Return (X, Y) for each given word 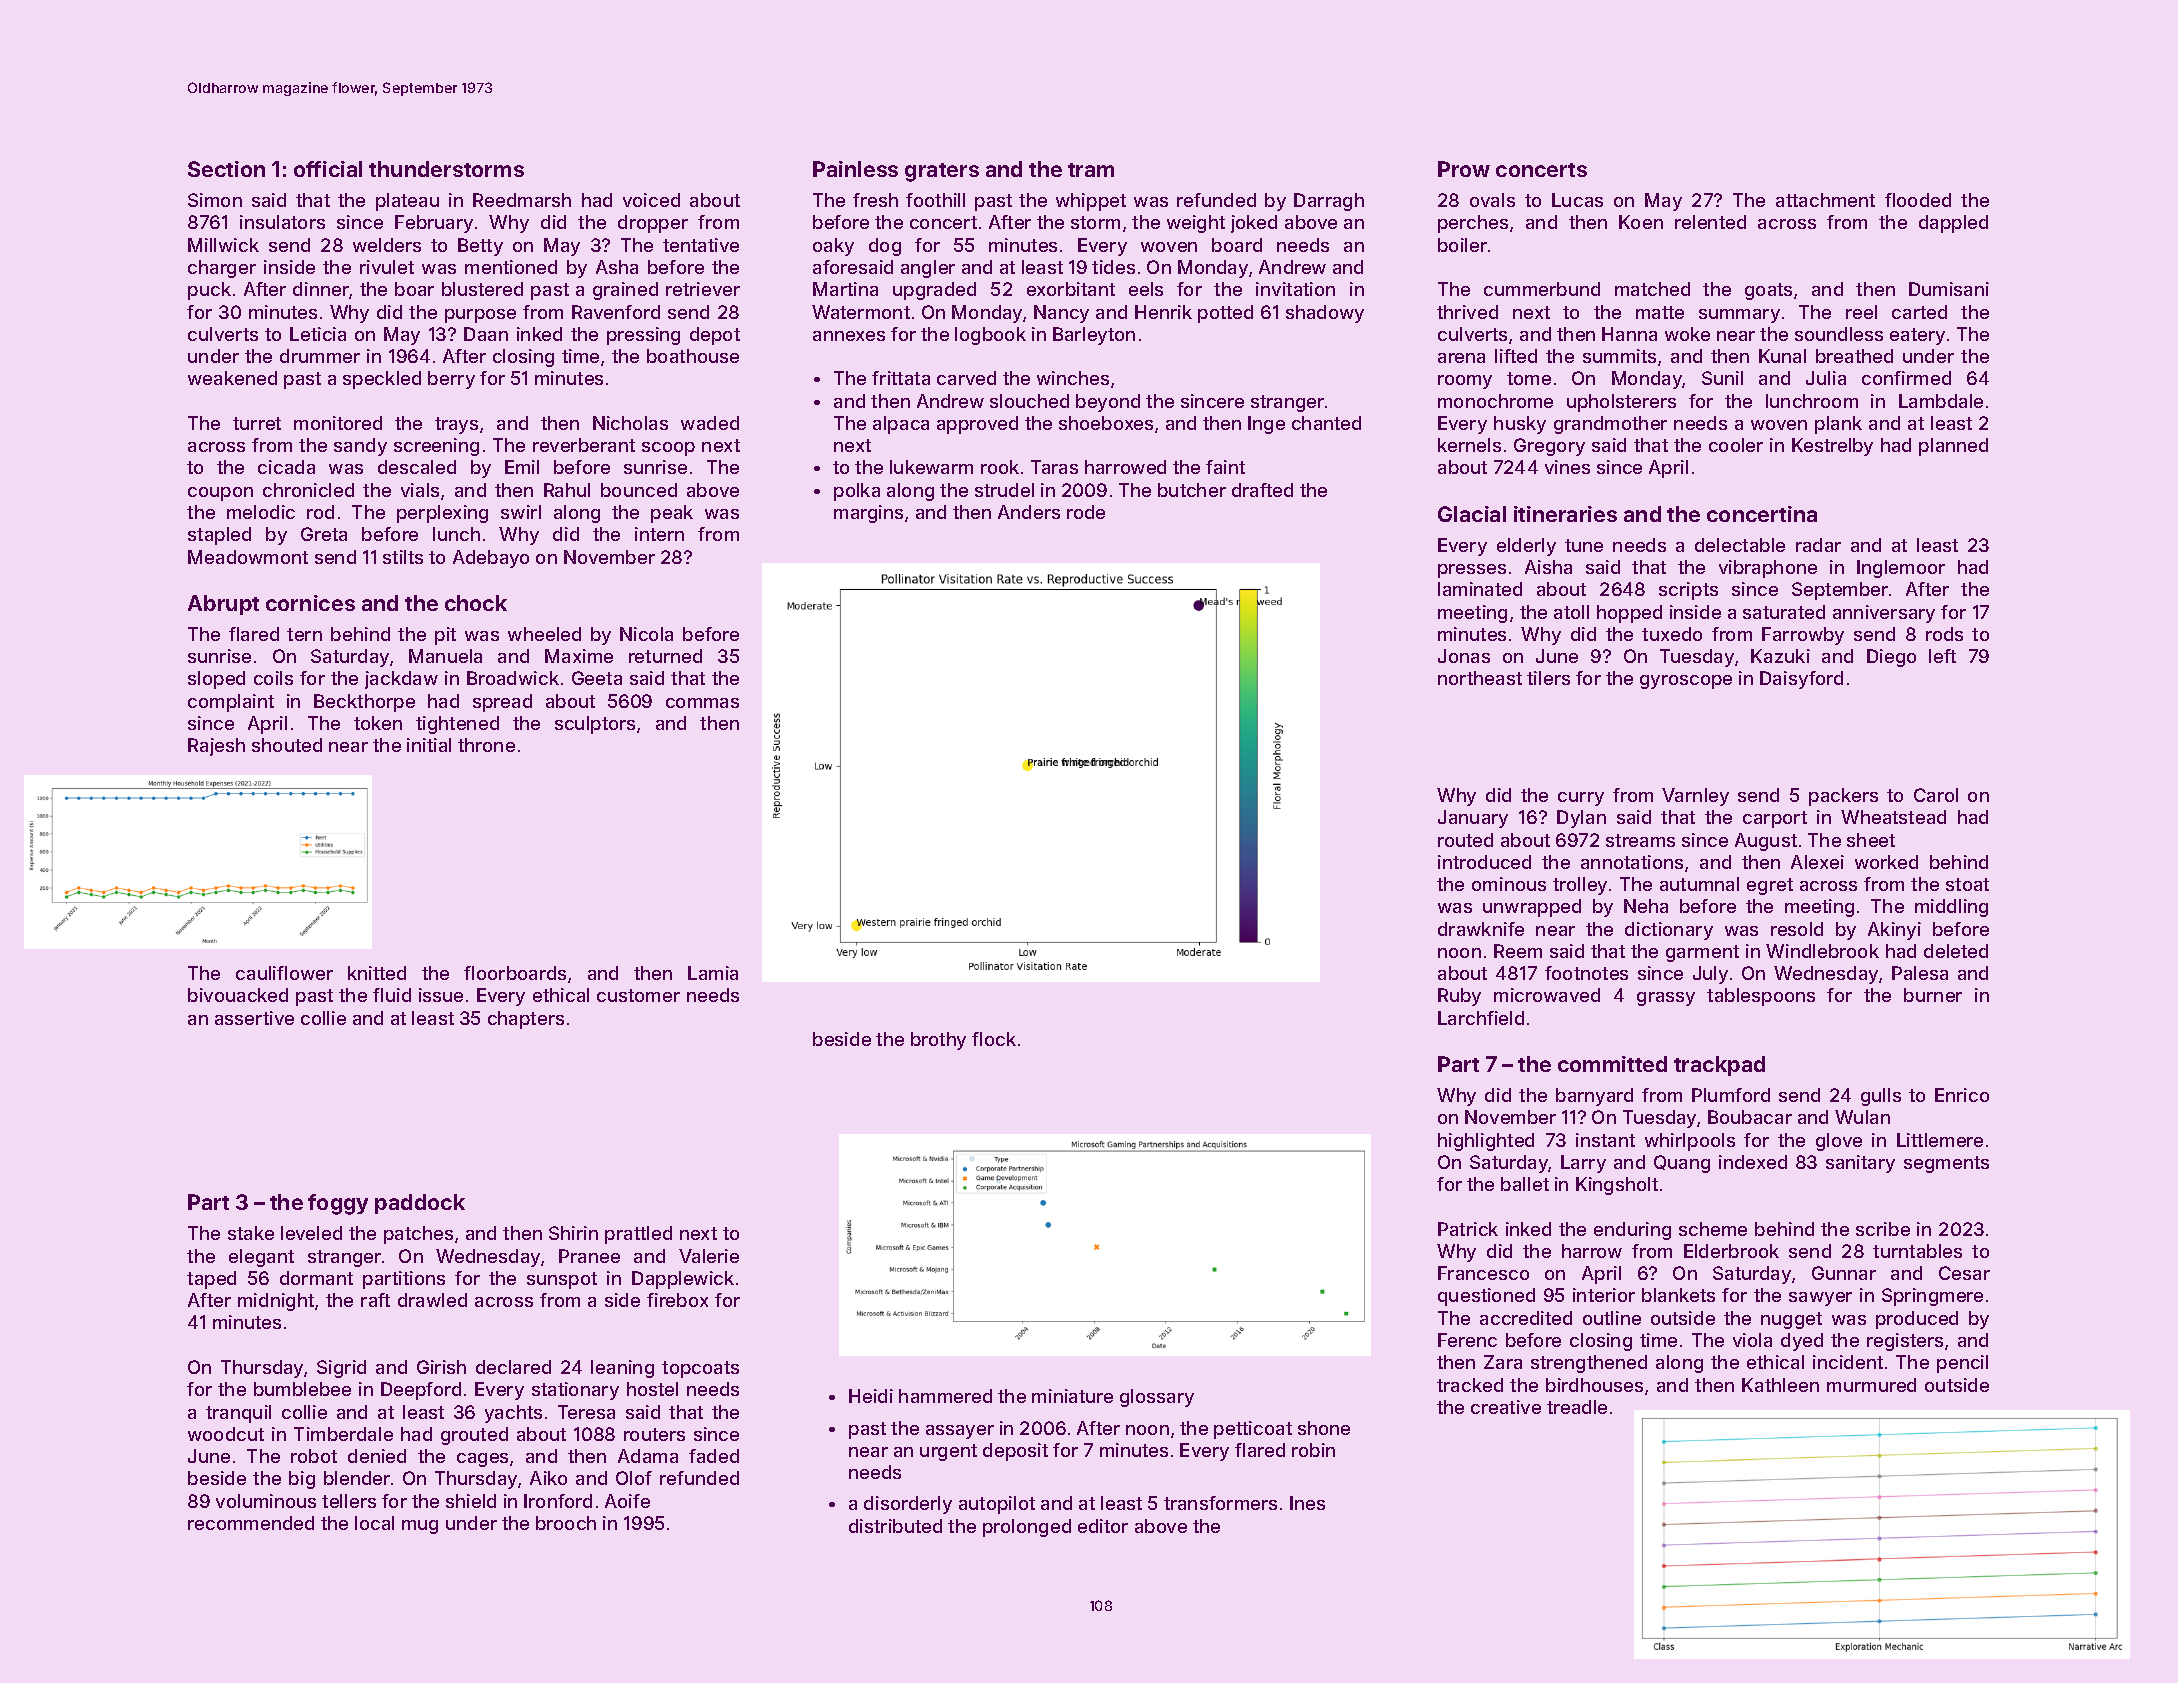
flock (994, 1039)
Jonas (1464, 656)
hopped (1629, 614)
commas (702, 703)
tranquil (238, 1414)
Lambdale (1941, 401)
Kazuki (1780, 656)
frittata (901, 378)
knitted (377, 973)
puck (209, 291)
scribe (1883, 1229)
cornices (310, 603)
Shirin (573, 1233)
